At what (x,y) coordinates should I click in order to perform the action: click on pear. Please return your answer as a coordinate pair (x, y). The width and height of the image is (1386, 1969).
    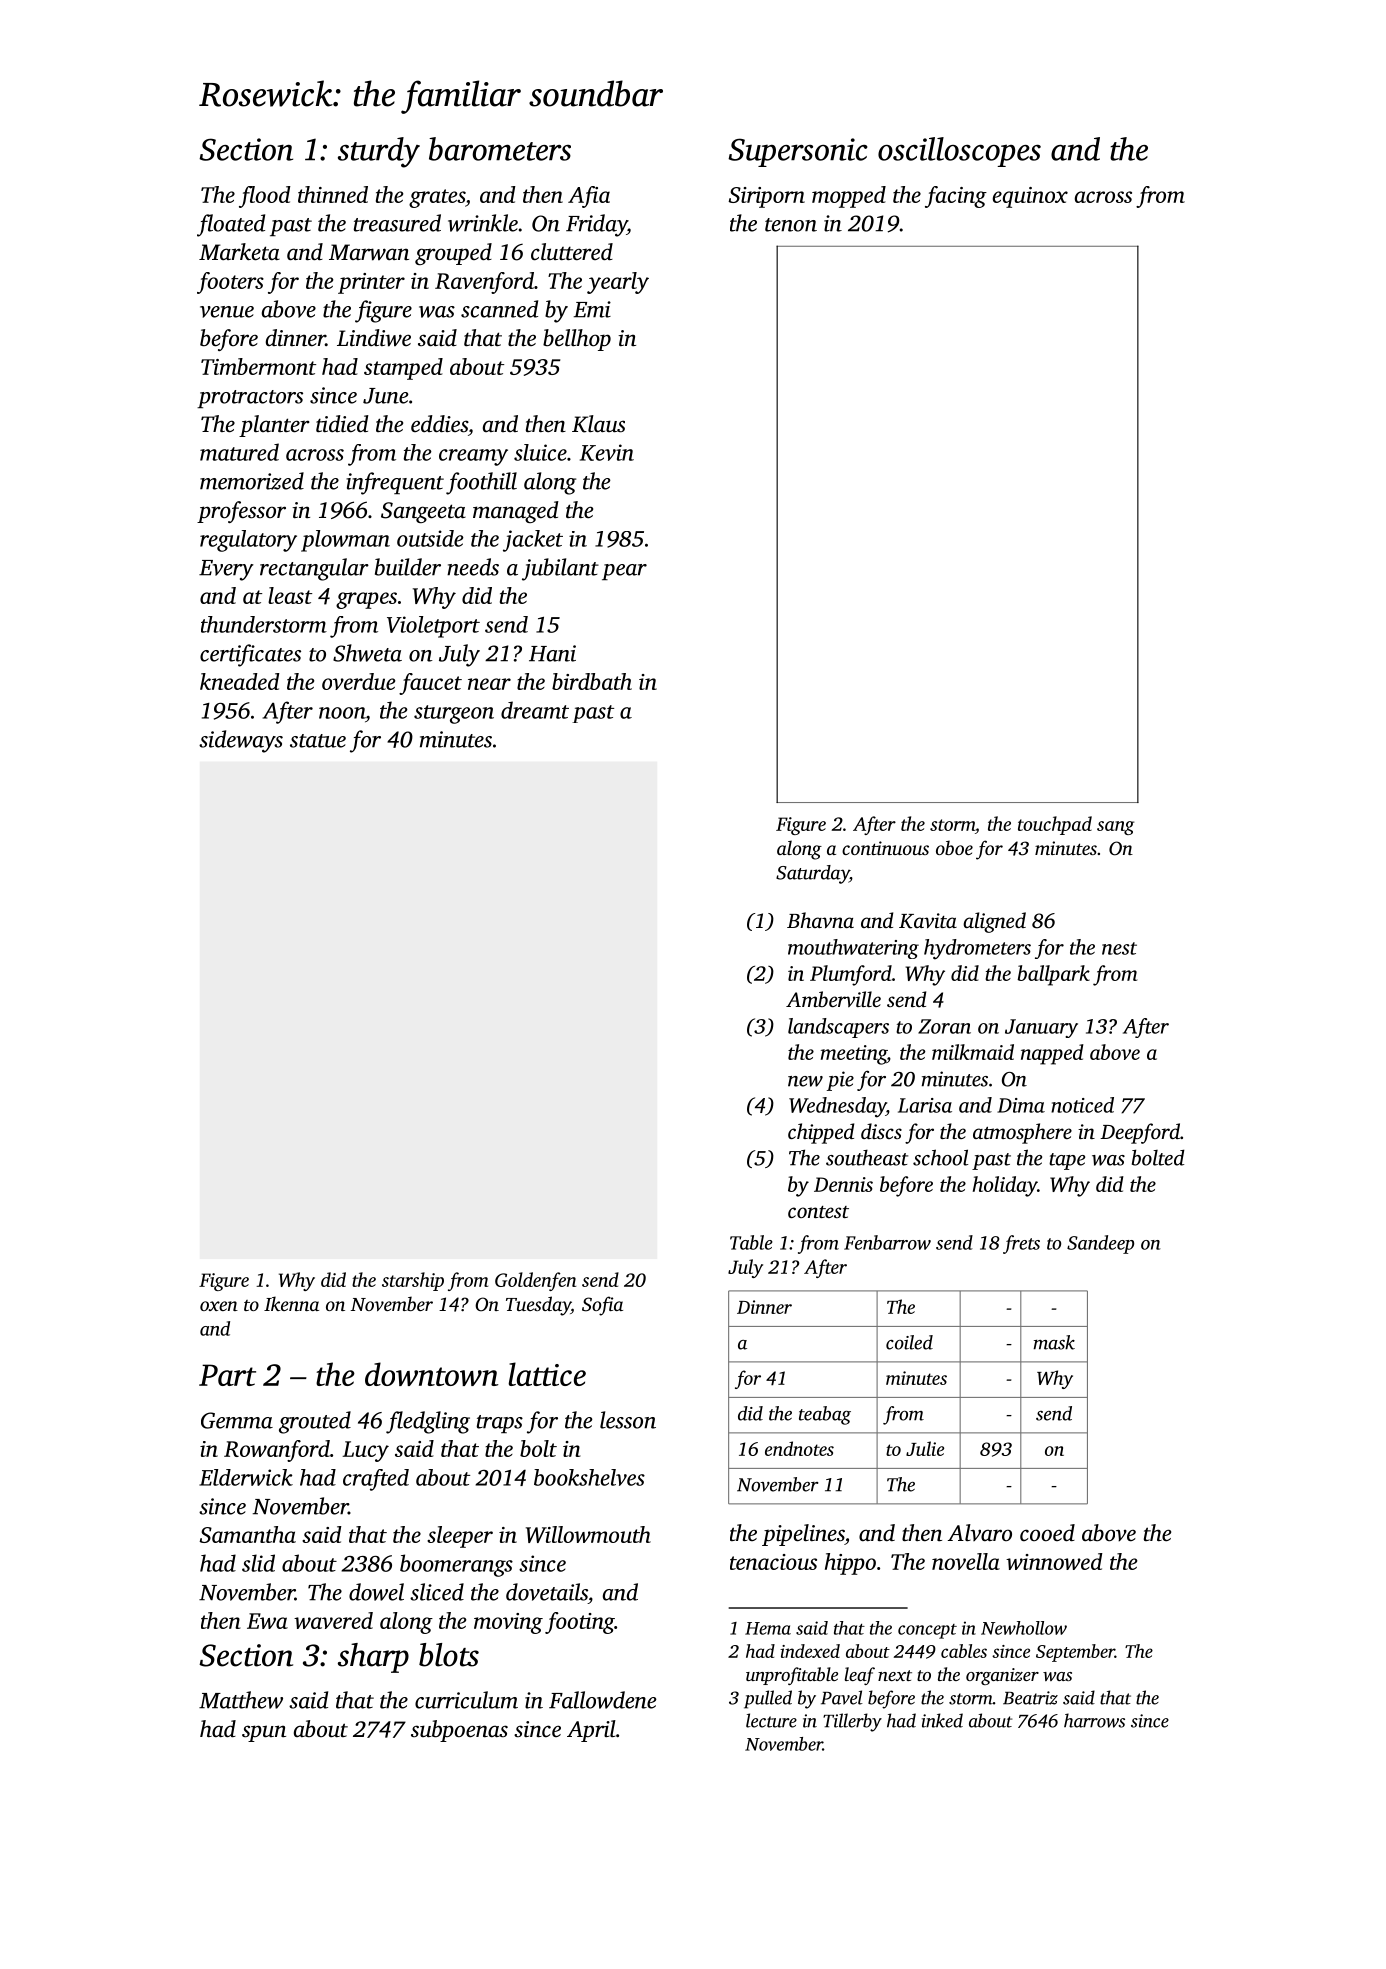
    Looking at the image, I should click on (624, 572).
